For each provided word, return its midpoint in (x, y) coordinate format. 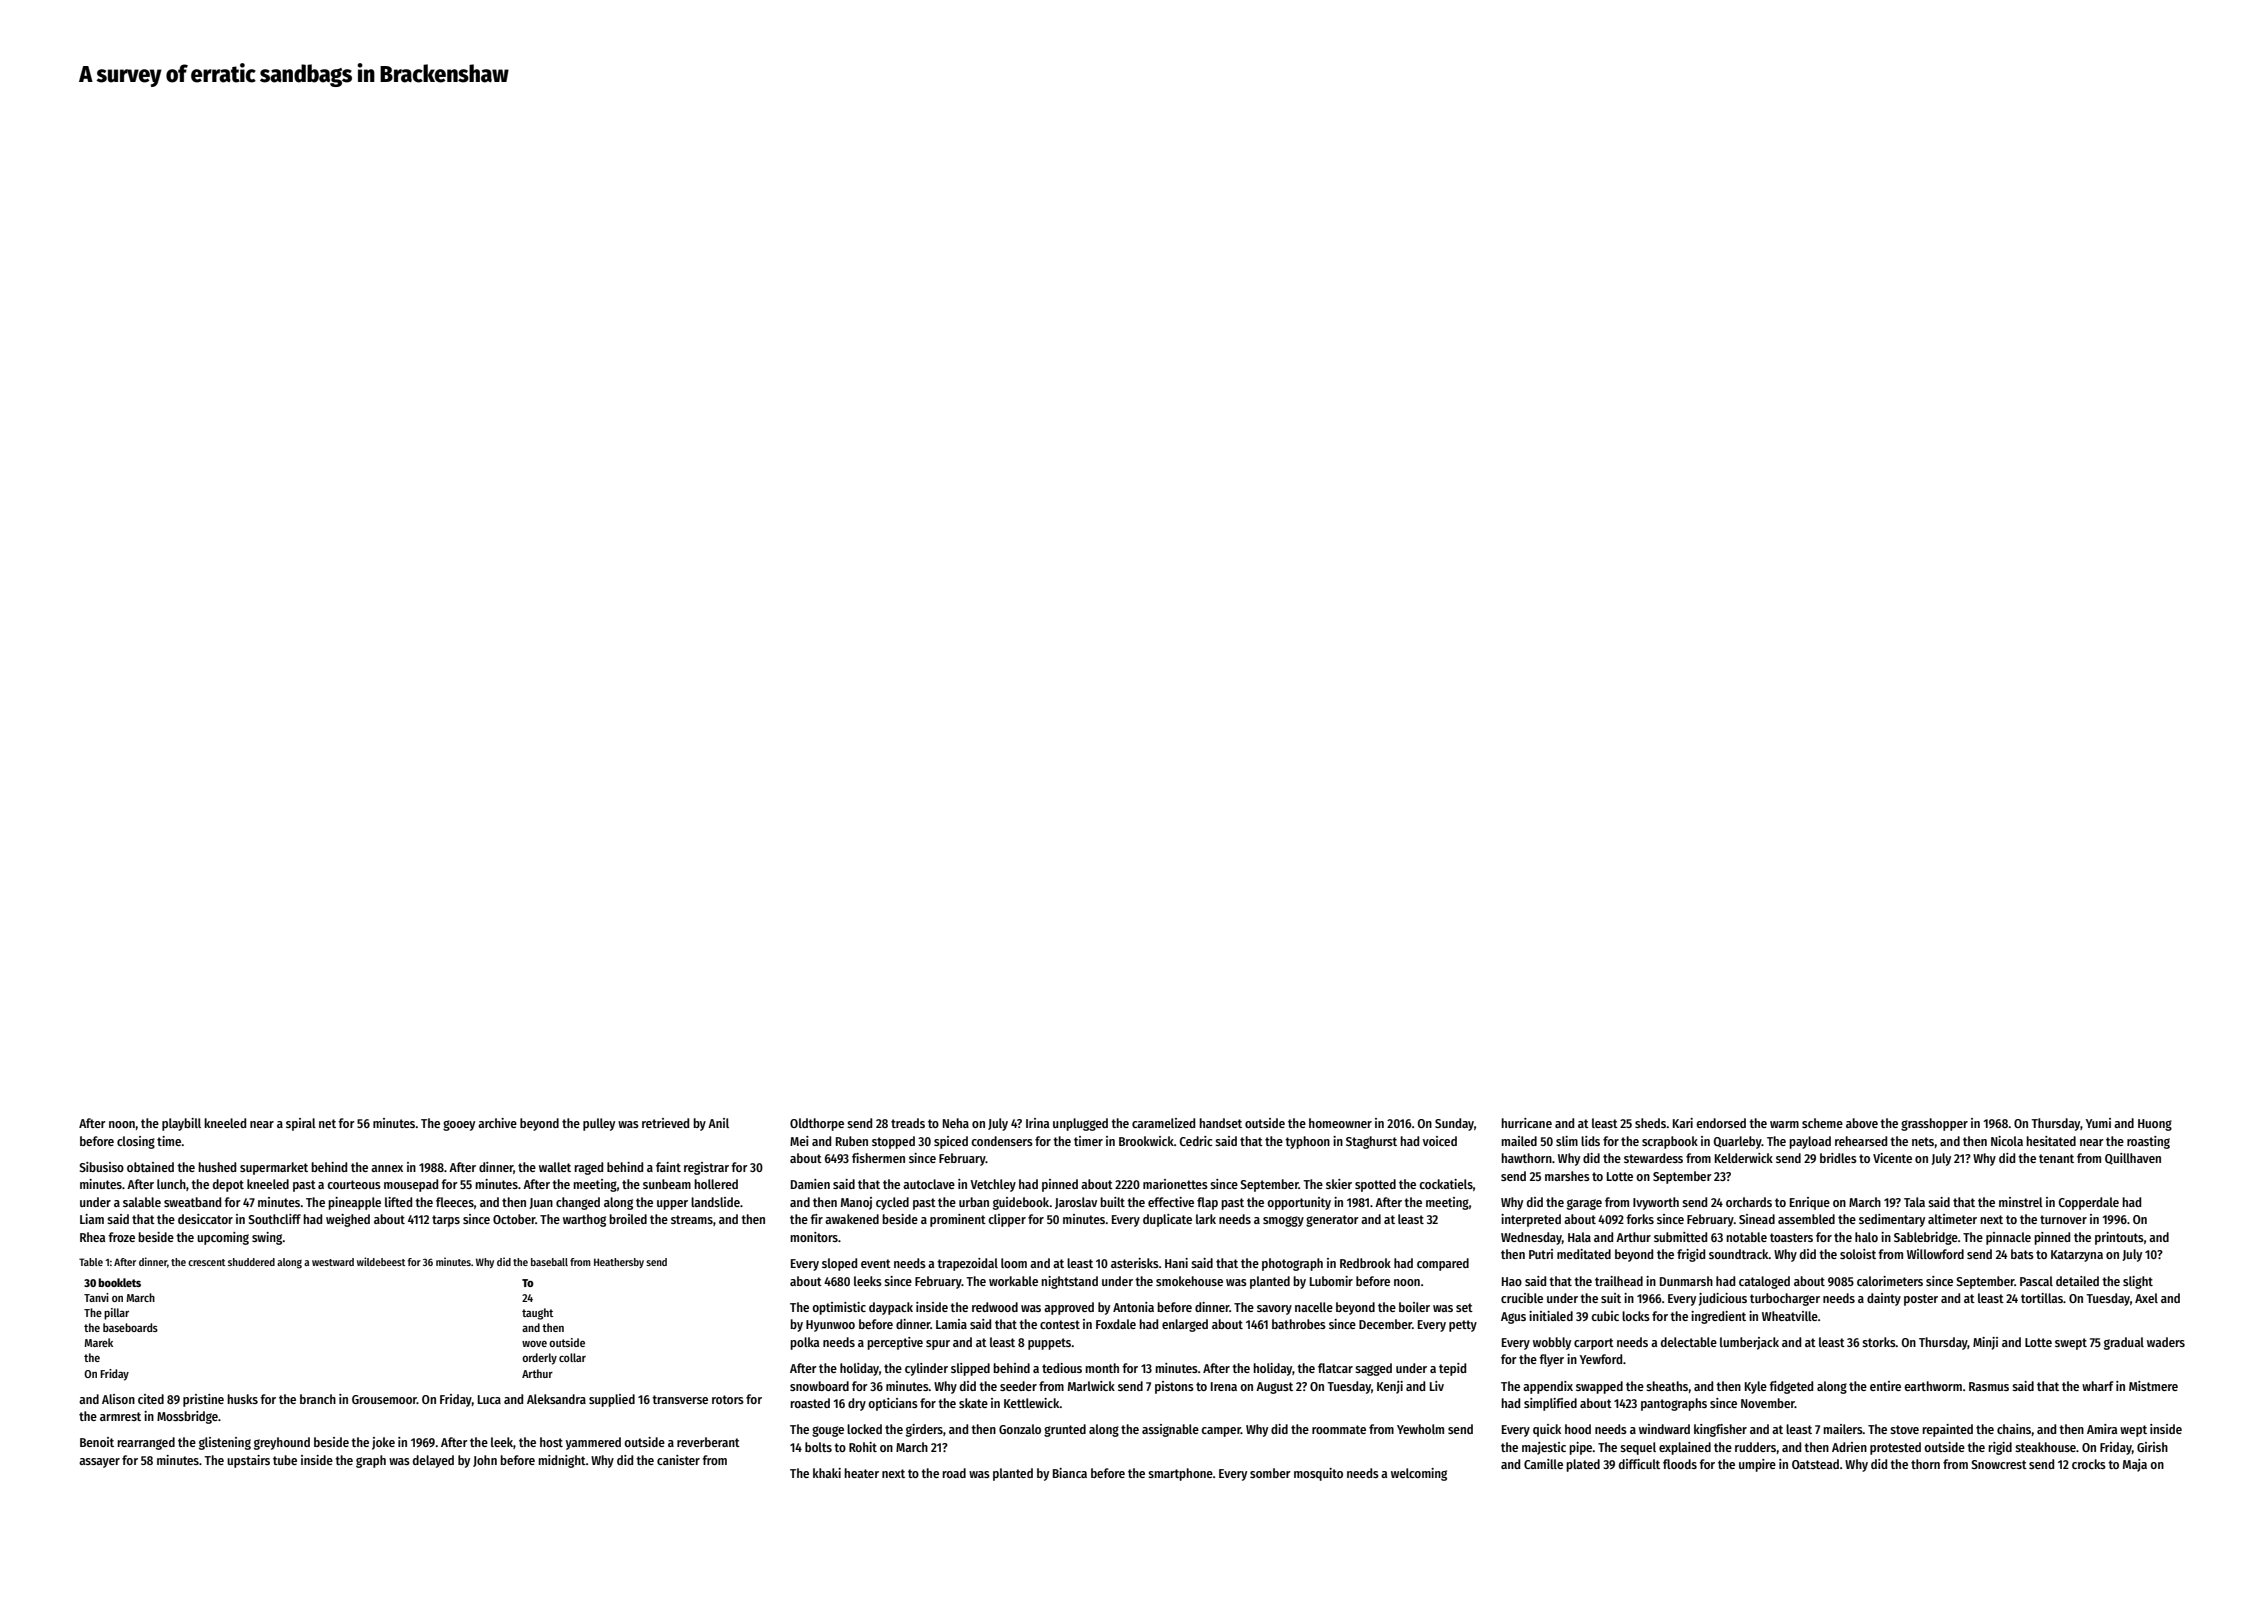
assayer (99, 1463)
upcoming (223, 1238)
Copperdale (2088, 1203)
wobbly (1552, 1343)
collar (572, 1357)
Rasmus (1989, 1386)
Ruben (852, 1141)
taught (537, 1314)
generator (1332, 1221)
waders (2166, 1342)
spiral (301, 1124)
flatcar (1335, 1368)
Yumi (2098, 1123)
